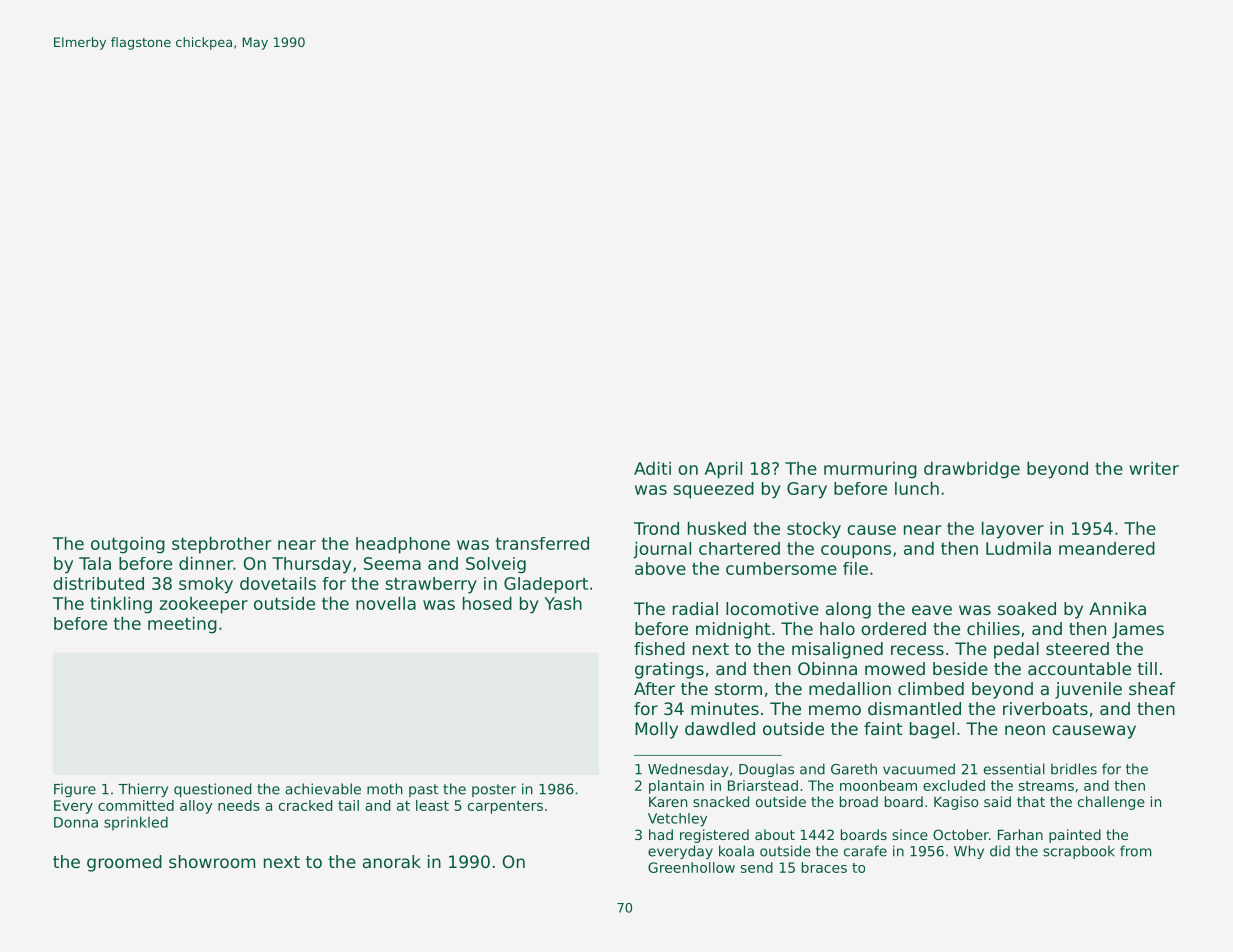 This screenshot has width=1233, height=952. Describe the element at coordinates (1045, 708) in the screenshot. I see `riverboats` at that location.
